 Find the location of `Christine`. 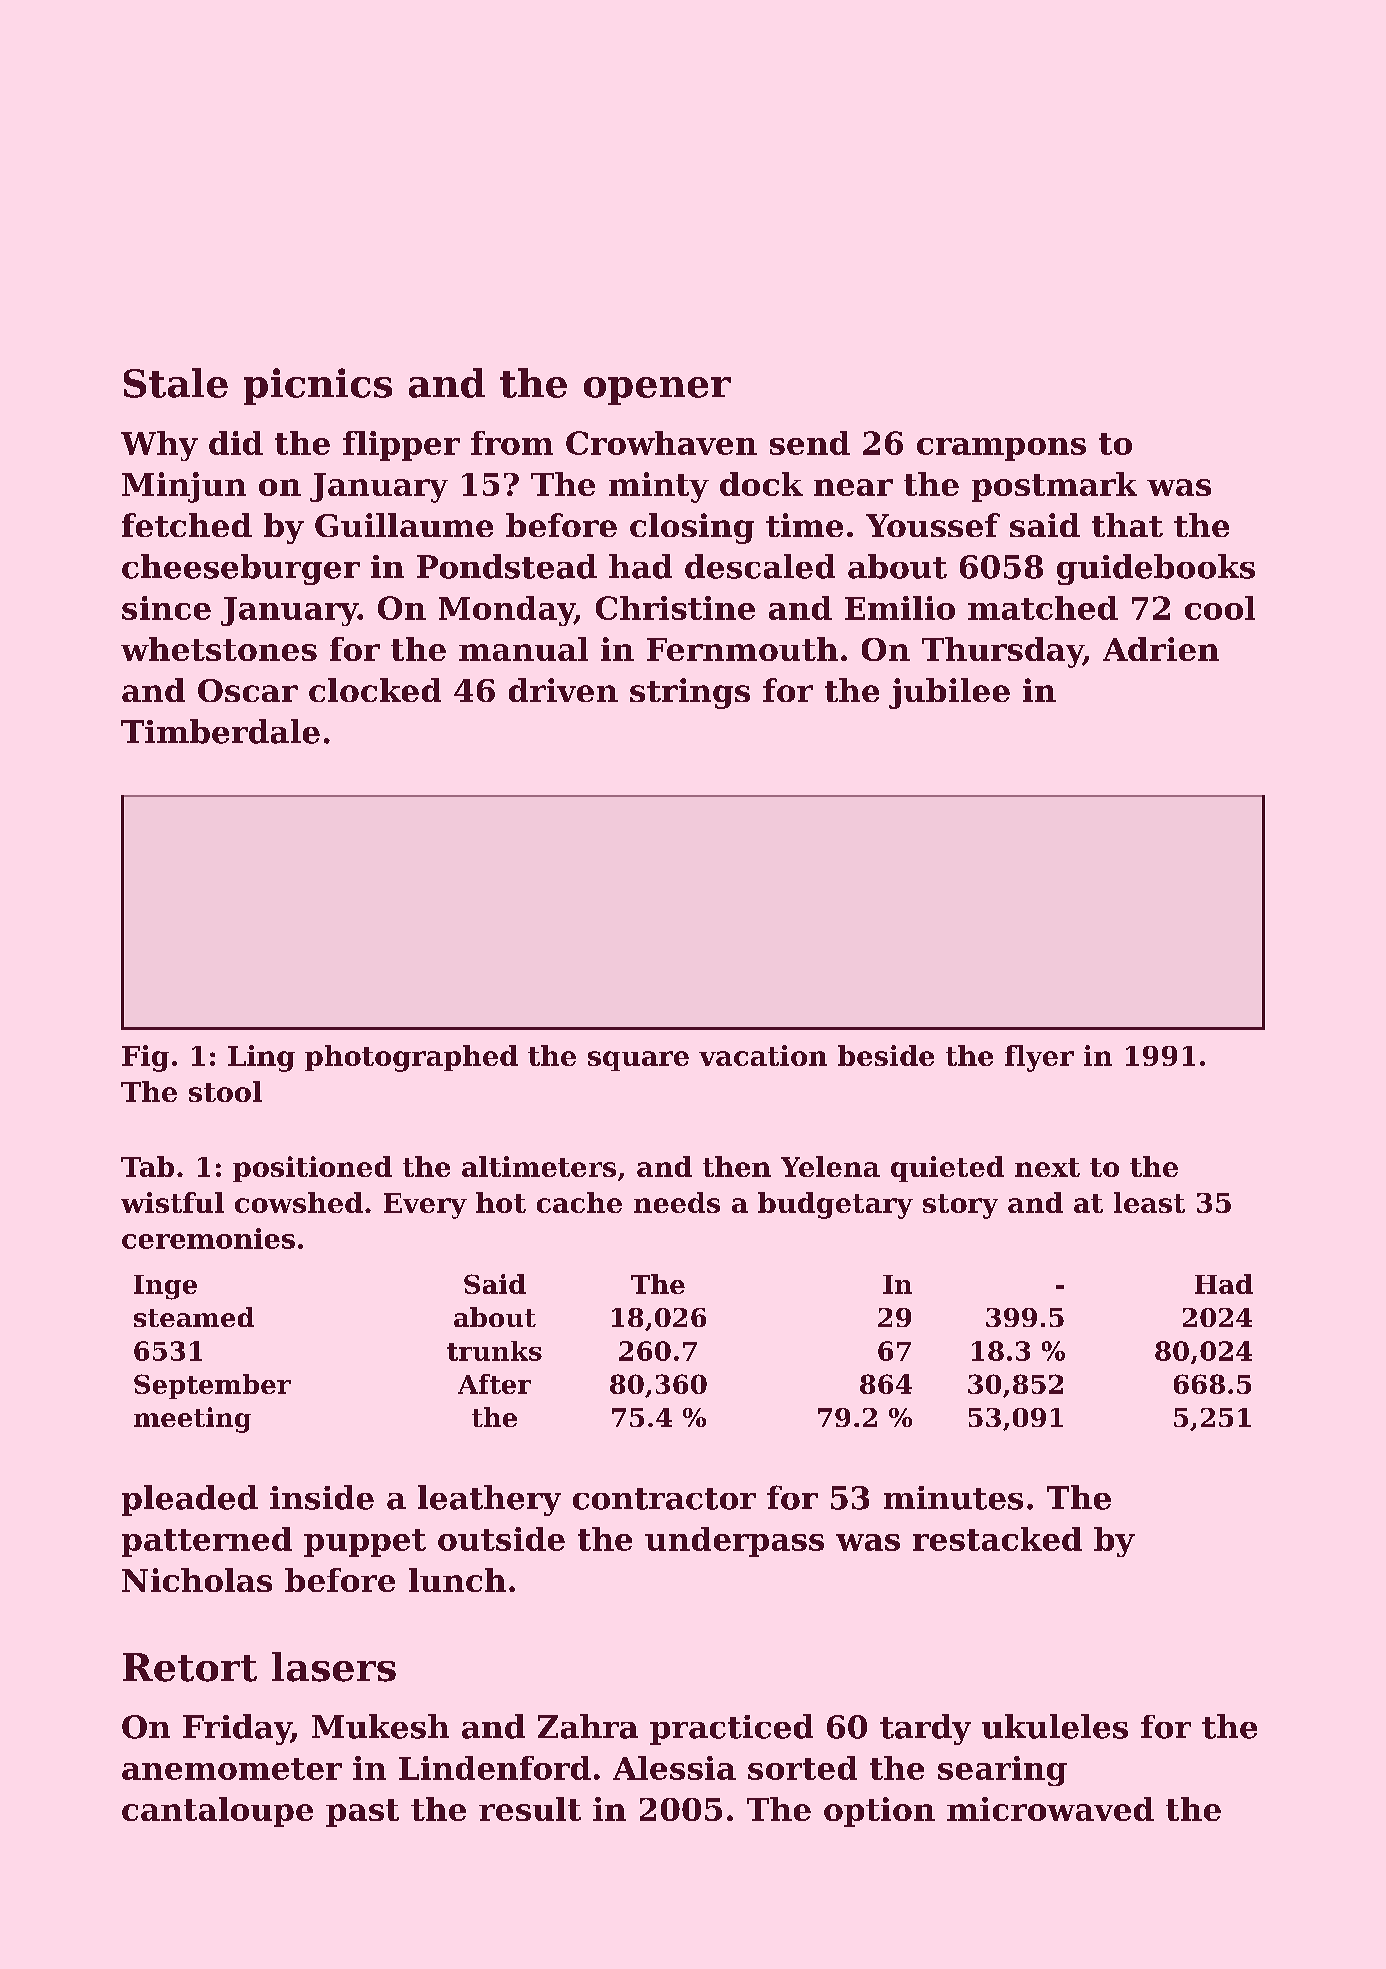

Christine is located at coordinates (675, 608).
